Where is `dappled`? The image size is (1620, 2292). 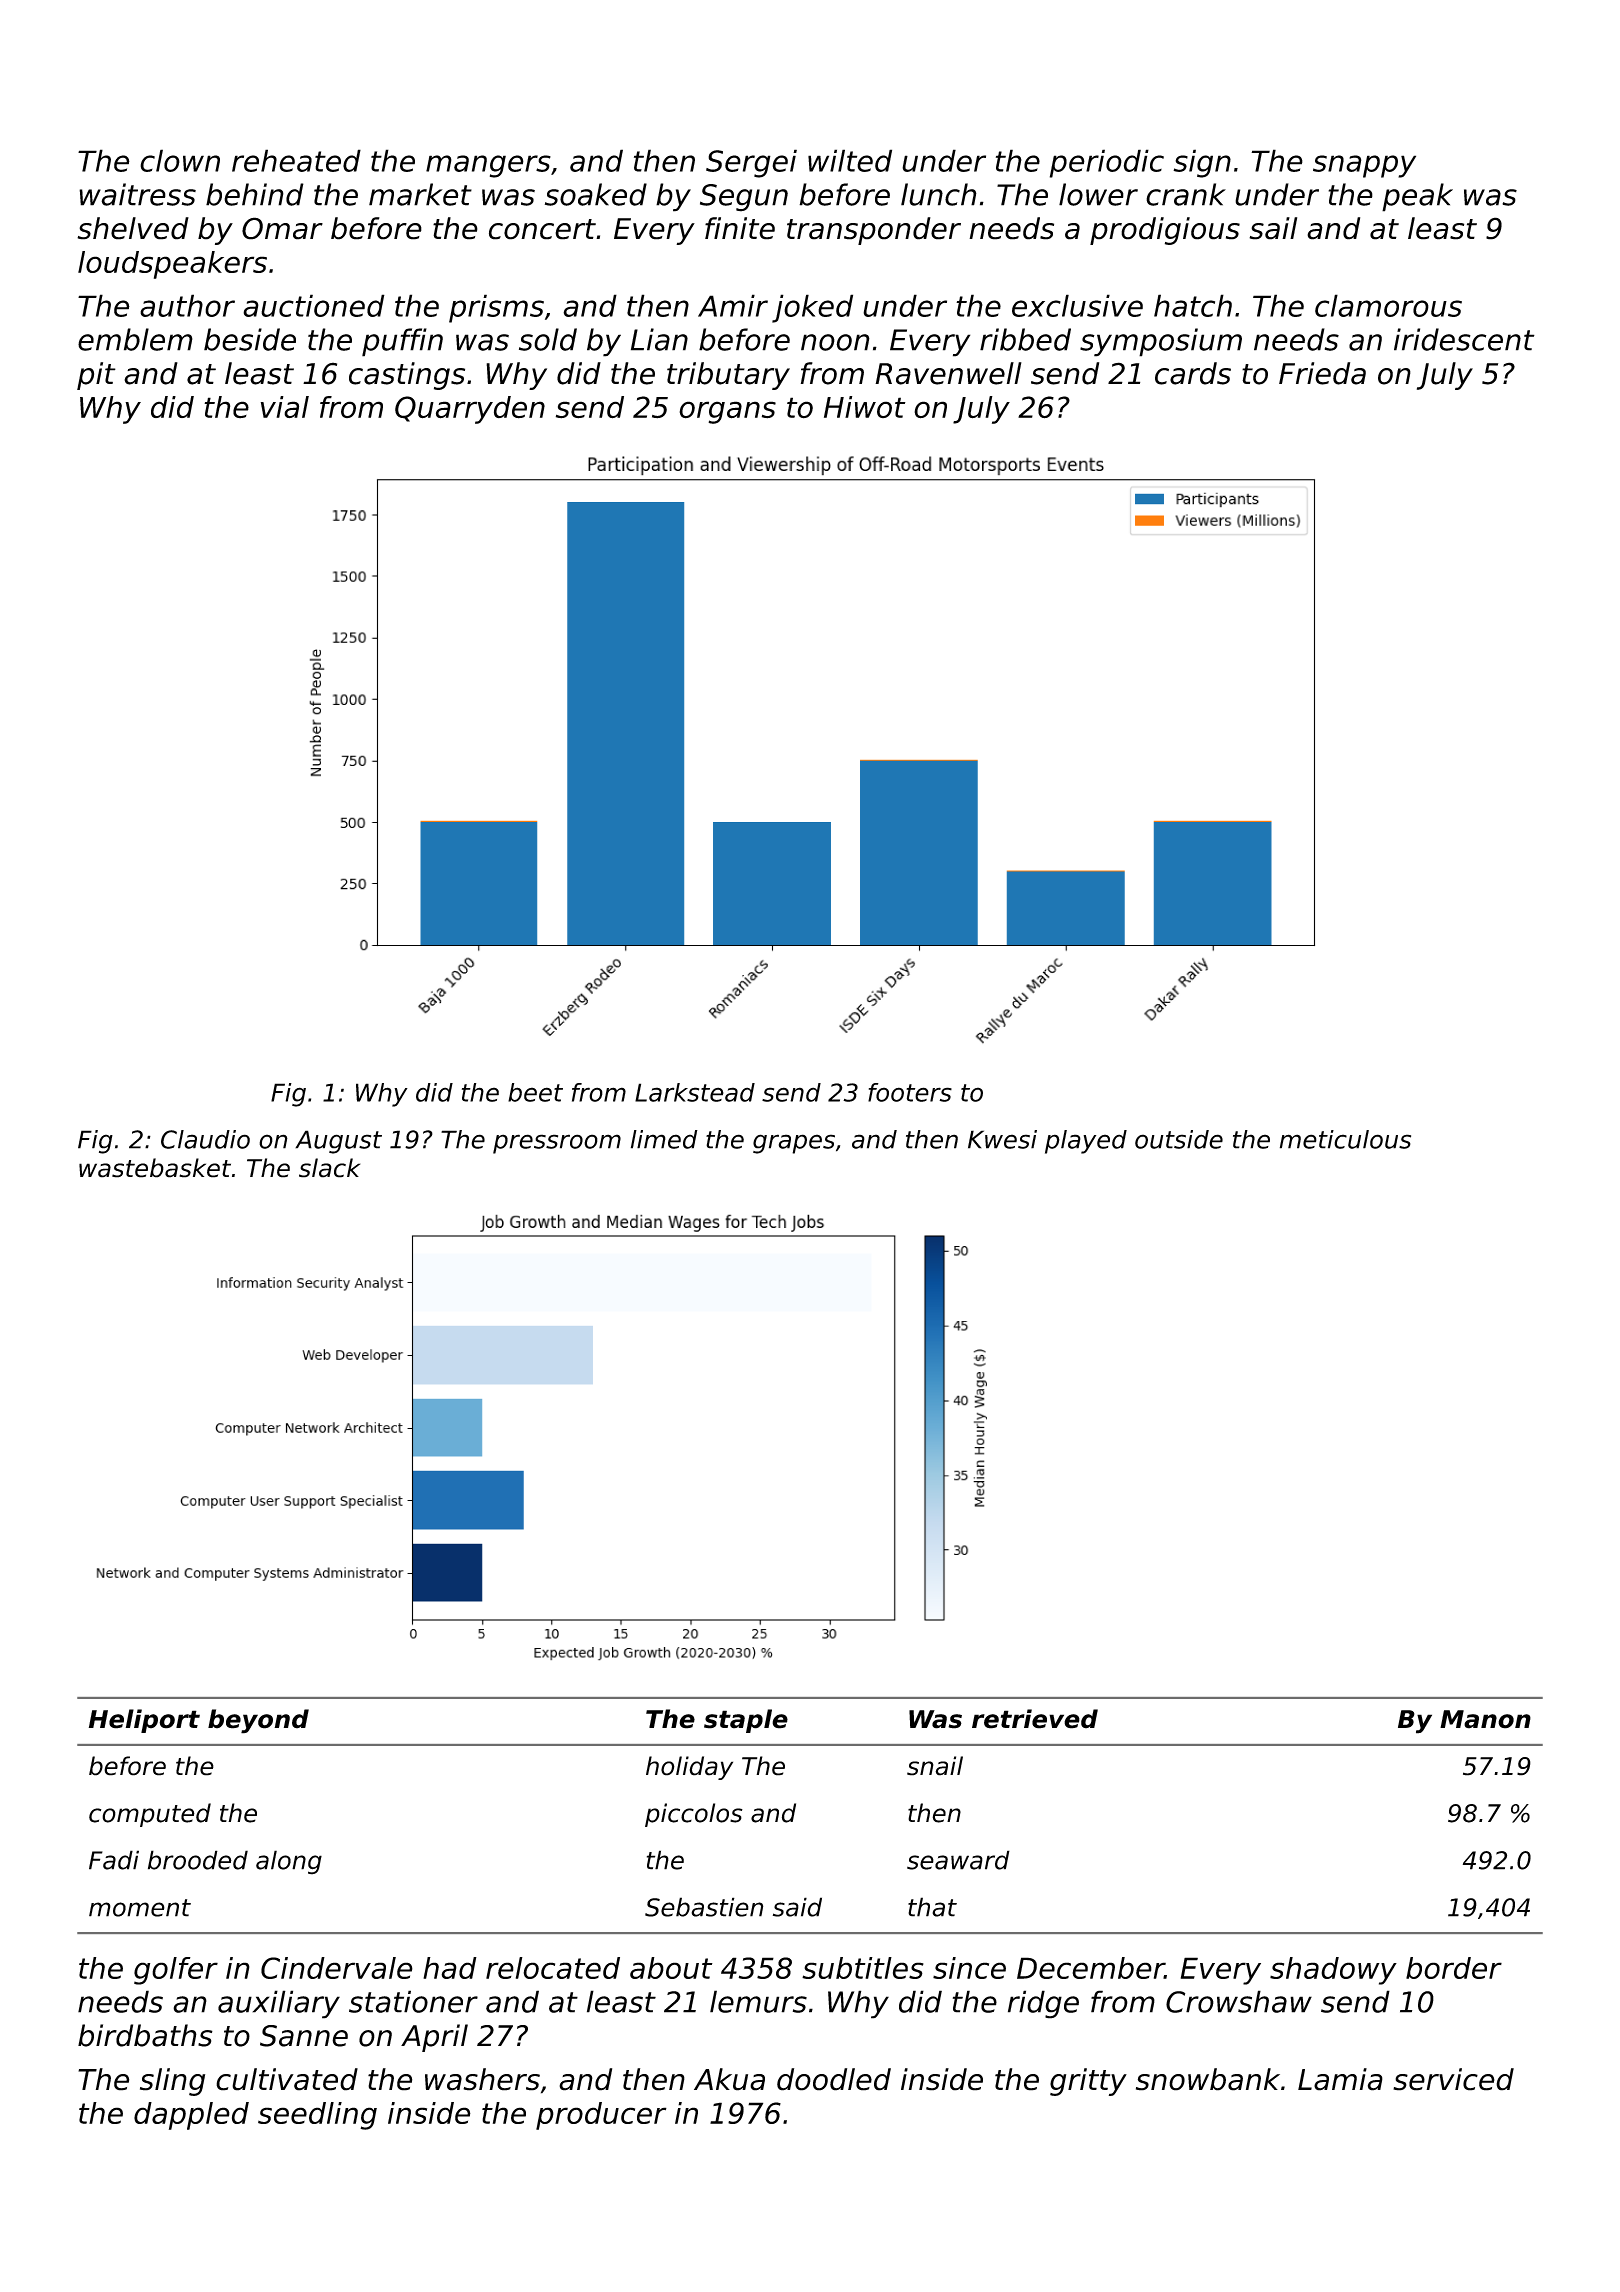
dappled is located at coordinates (191, 2116).
